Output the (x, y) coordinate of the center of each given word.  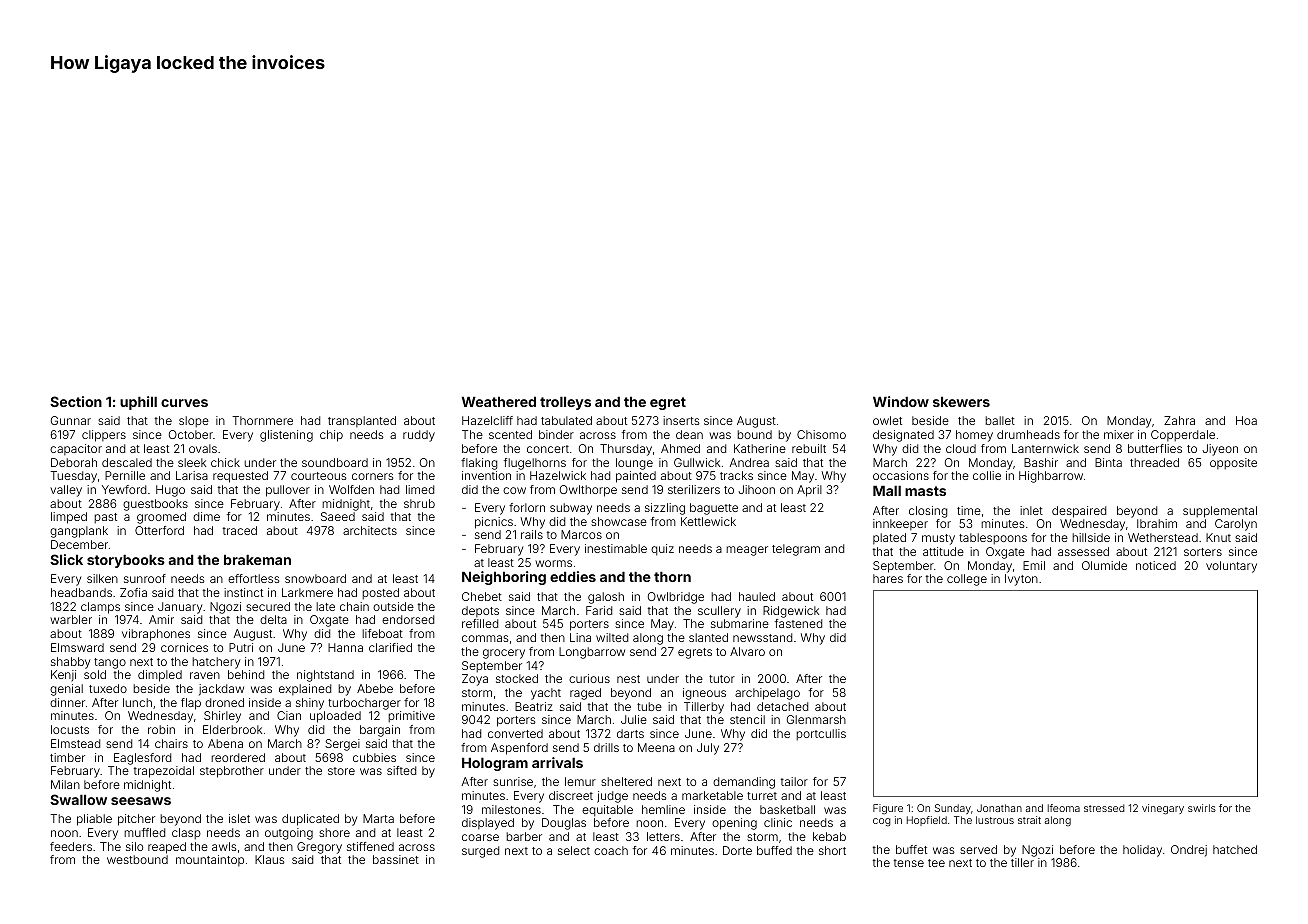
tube (649, 706)
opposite (1233, 463)
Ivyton (1021, 580)
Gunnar (71, 420)
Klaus (269, 859)
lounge (634, 464)
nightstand (325, 676)
